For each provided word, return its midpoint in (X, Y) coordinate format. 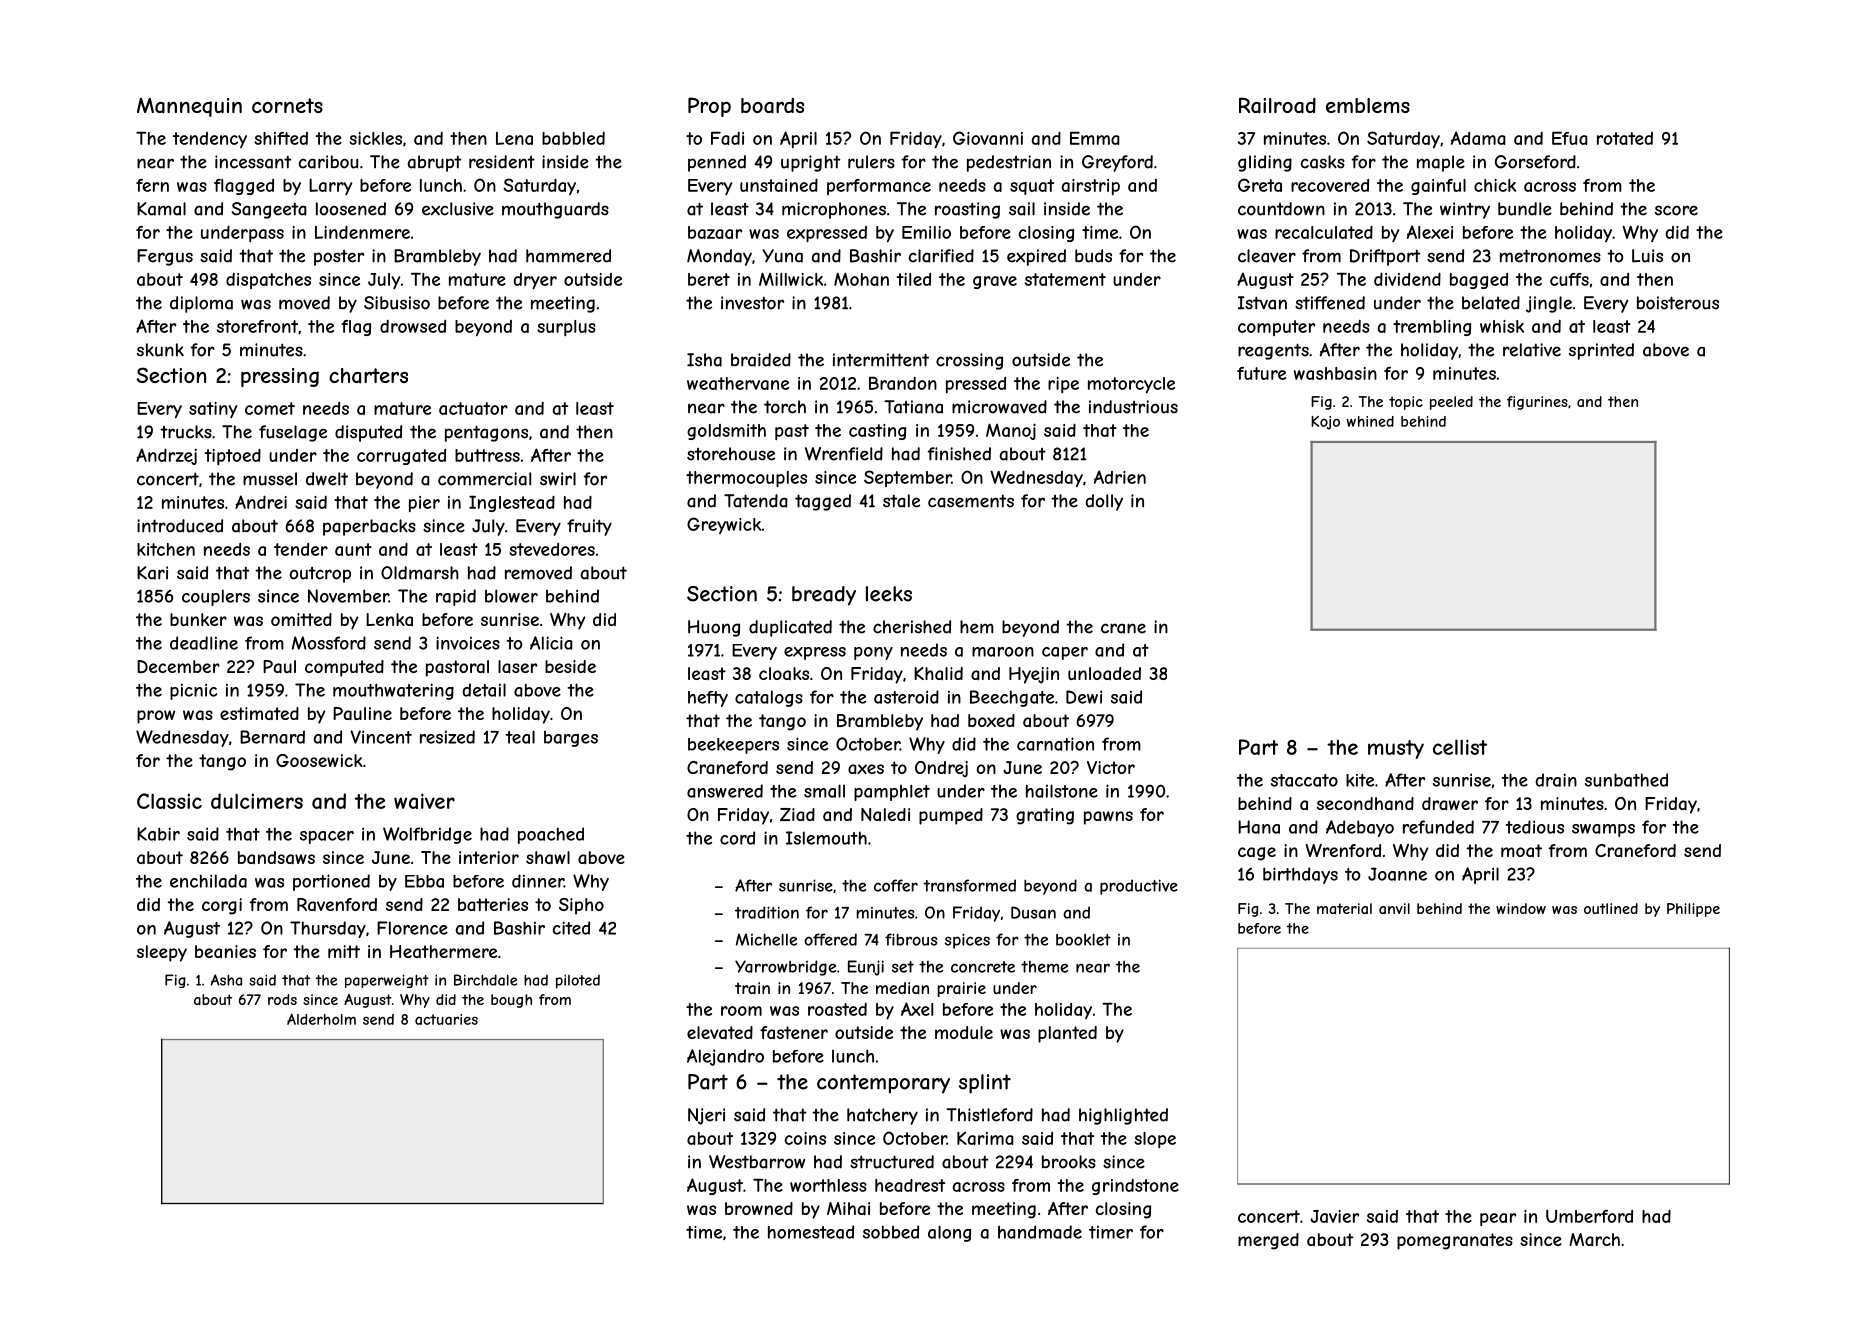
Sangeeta (269, 210)
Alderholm (321, 1019)
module (964, 1032)
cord (737, 838)
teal (520, 737)
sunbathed (1626, 780)
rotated (1625, 138)
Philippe (1693, 910)
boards (772, 106)
